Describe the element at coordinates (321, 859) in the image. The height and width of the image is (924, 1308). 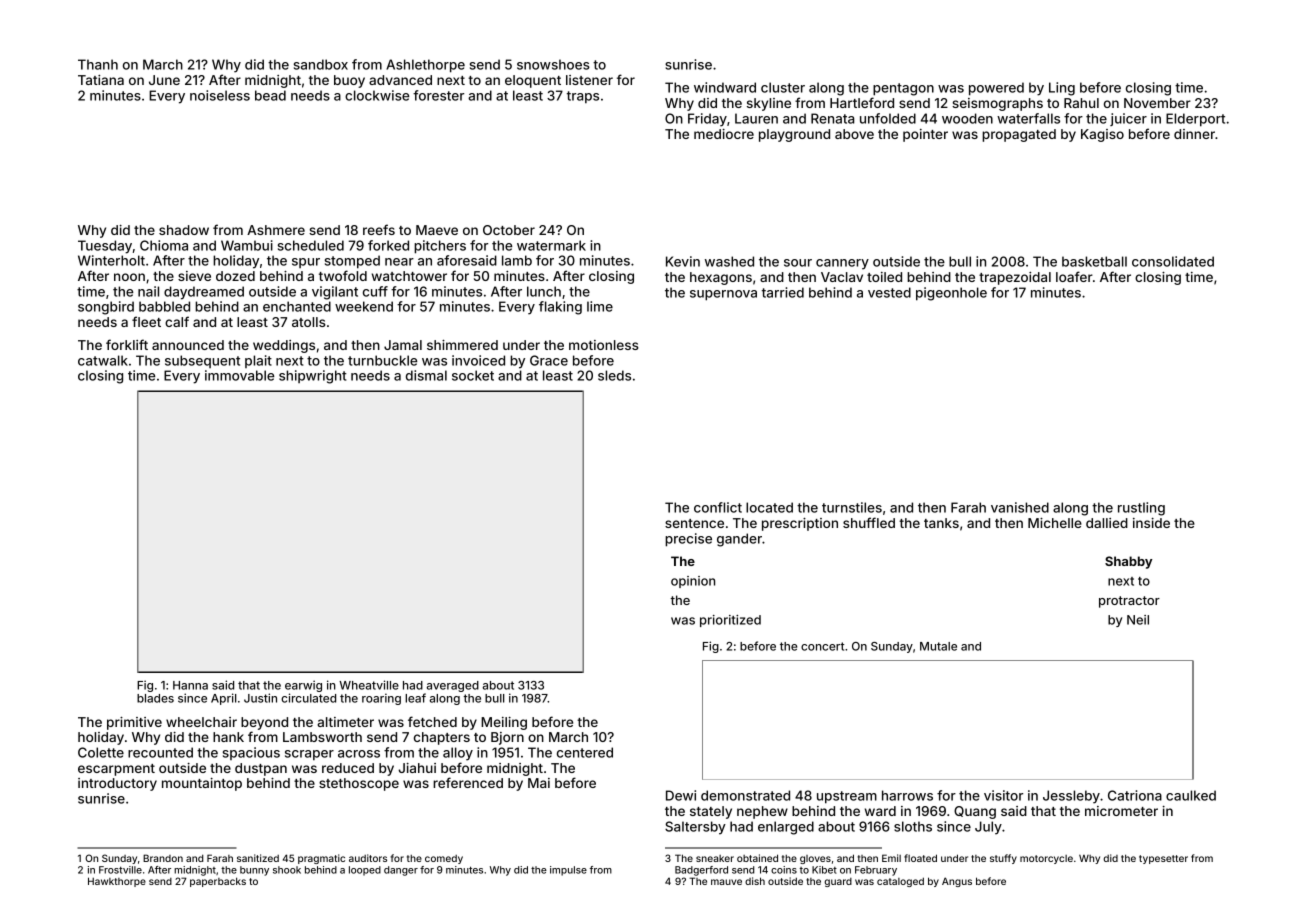
I see `pragmatic` at that location.
